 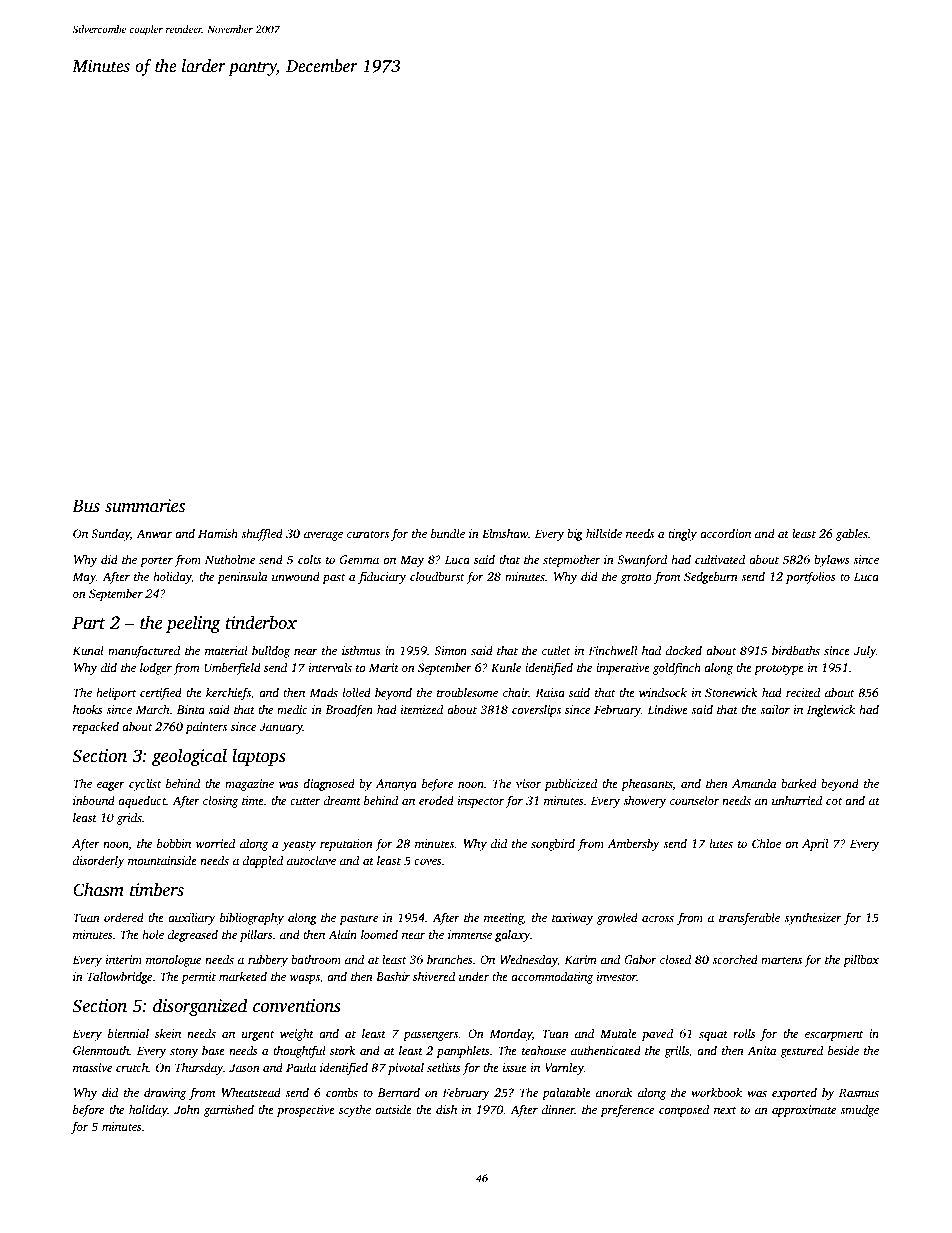 What do you see at coordinates (110, 535) in the page?
I see `Sunday` at bounding box center [110, 535].
